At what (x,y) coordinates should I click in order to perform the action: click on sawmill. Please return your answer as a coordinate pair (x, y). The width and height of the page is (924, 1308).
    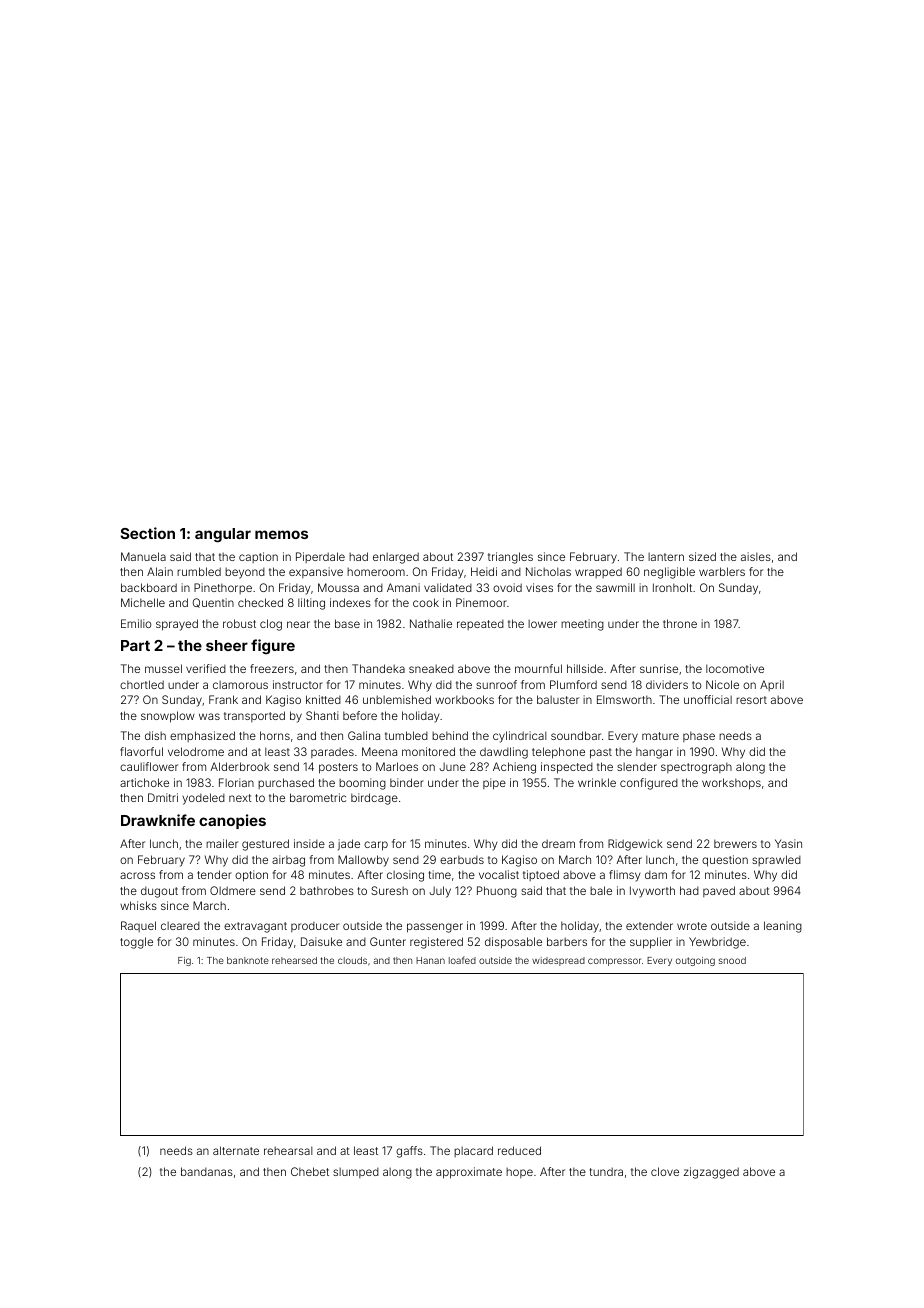
    Looking at the image, I should click on (615, 587).
